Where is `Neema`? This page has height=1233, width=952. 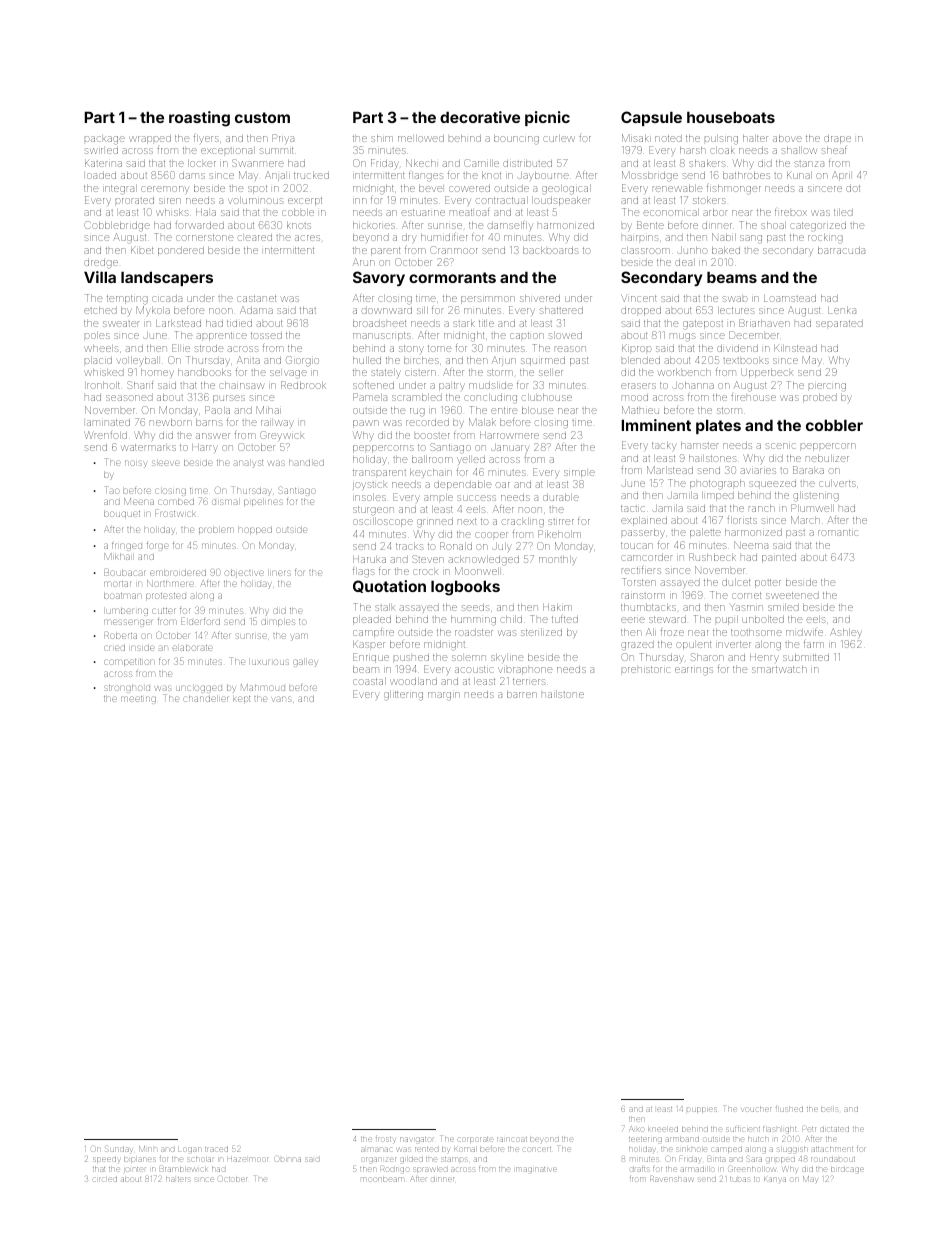
Neema is located at coordinates (751, 545).
